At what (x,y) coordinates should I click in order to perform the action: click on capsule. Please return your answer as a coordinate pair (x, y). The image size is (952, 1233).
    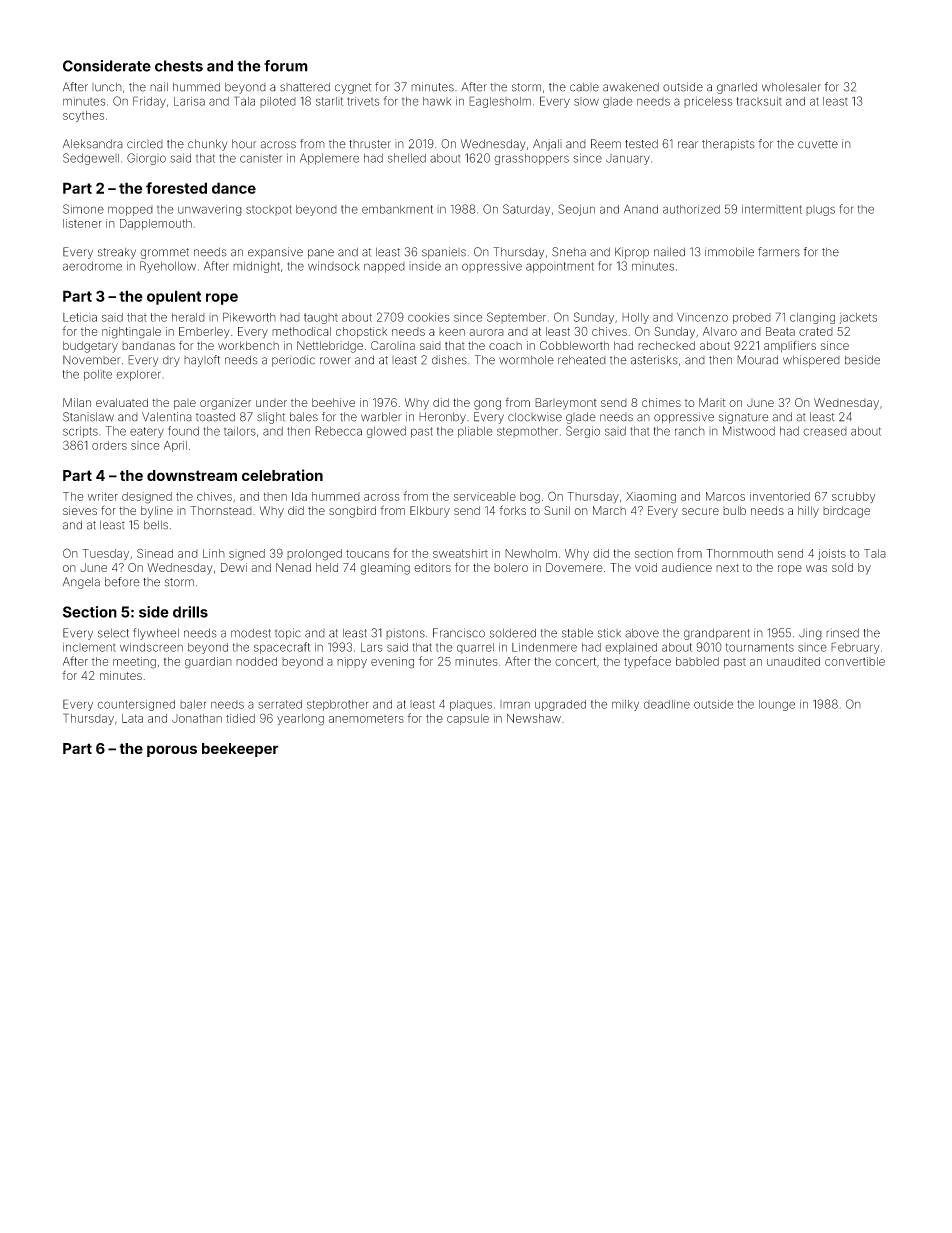
    Looking at the image, I should click on (468, 719).
